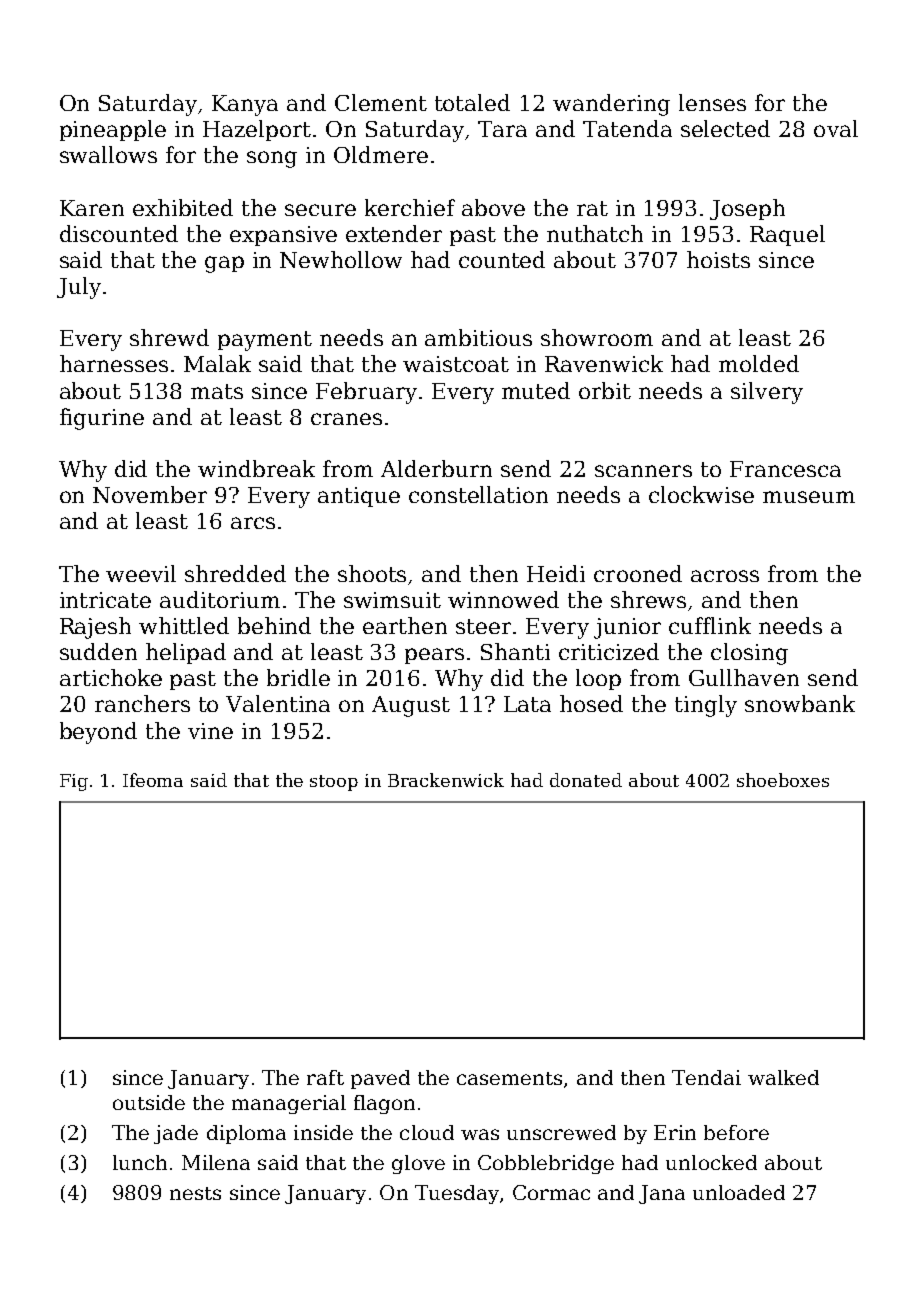  Describe the element at coordinates (785, 469) in the image. I see `Francesca` at that location.
